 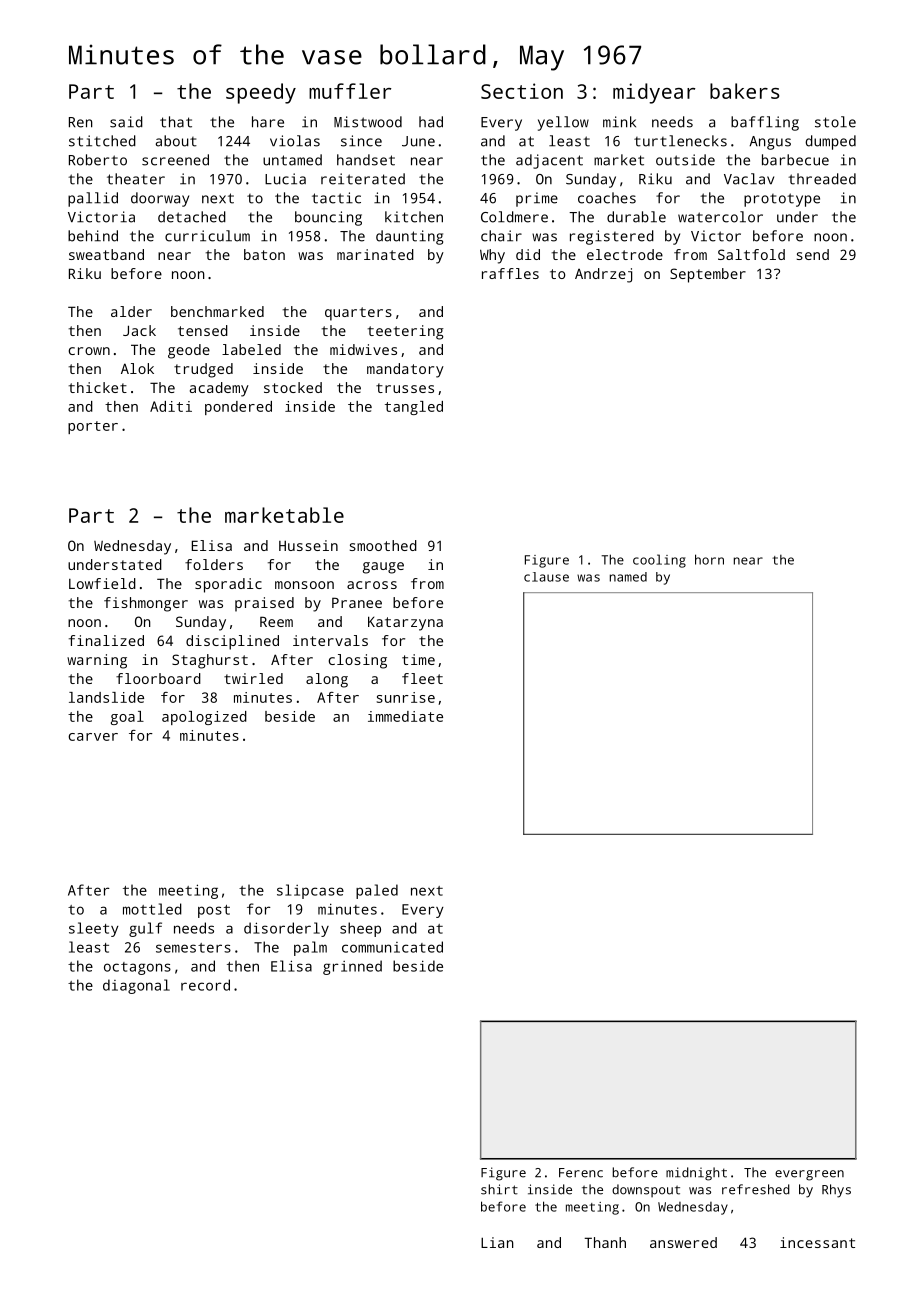 What do you see at coordinates (809, 1175) in the screenshot?
I see `evergreen` at bounding box center [809, 1175].
